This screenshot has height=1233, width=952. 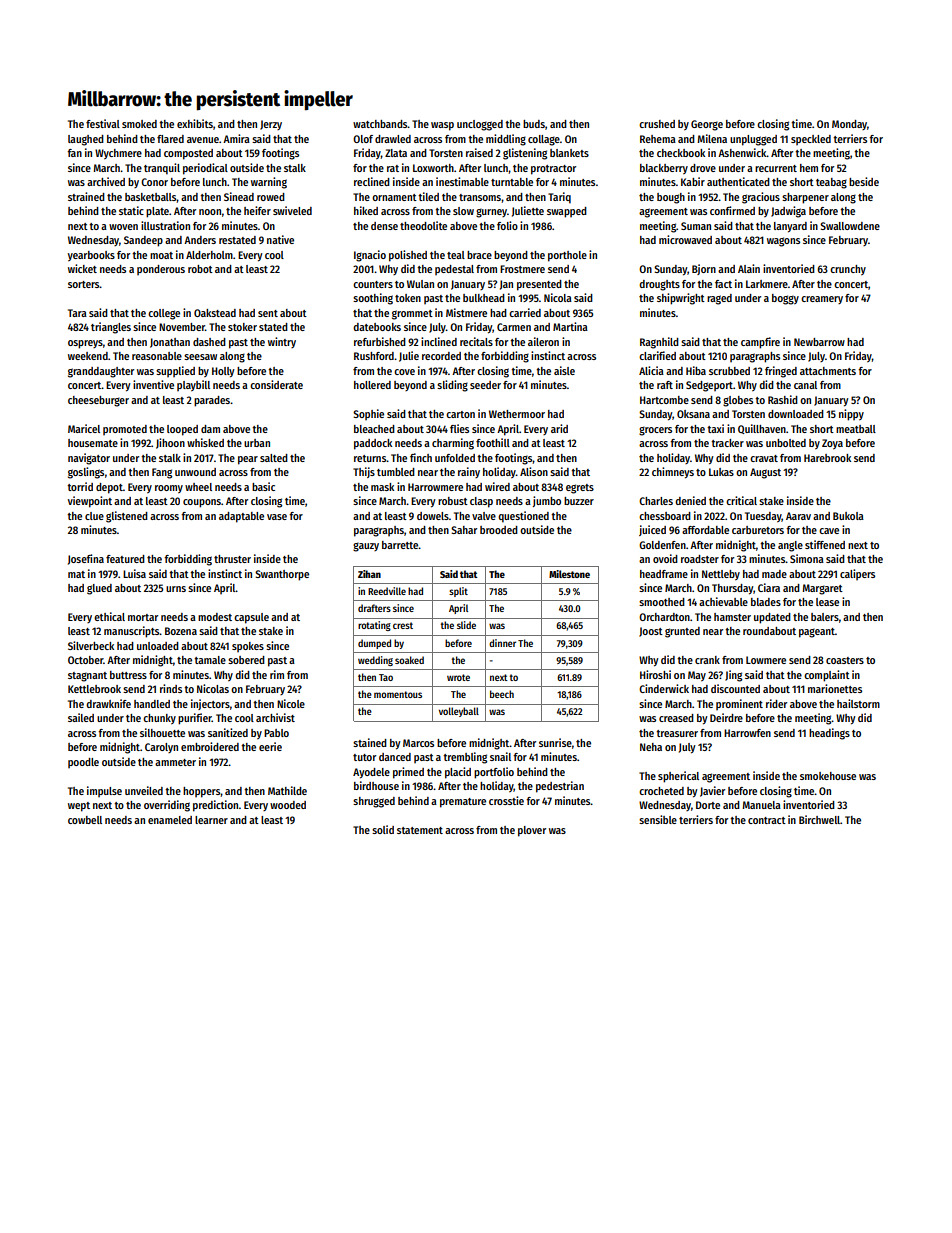 What do you see at coordinates (466, 625) in the screenshot?
I see `slide` at bounding box center [466, 625].
